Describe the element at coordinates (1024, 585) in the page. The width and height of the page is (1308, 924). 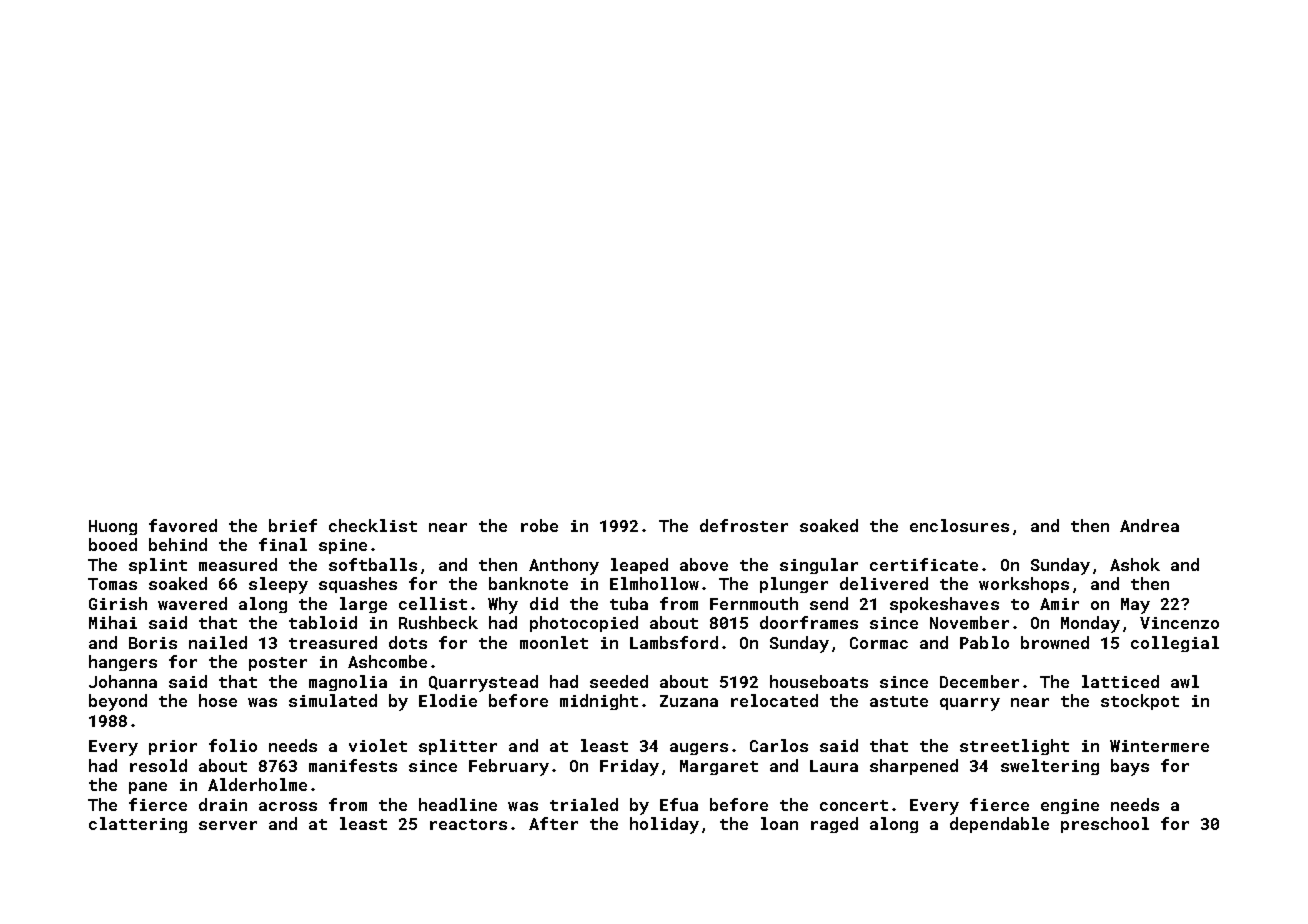
I see `workshops` at that location.
